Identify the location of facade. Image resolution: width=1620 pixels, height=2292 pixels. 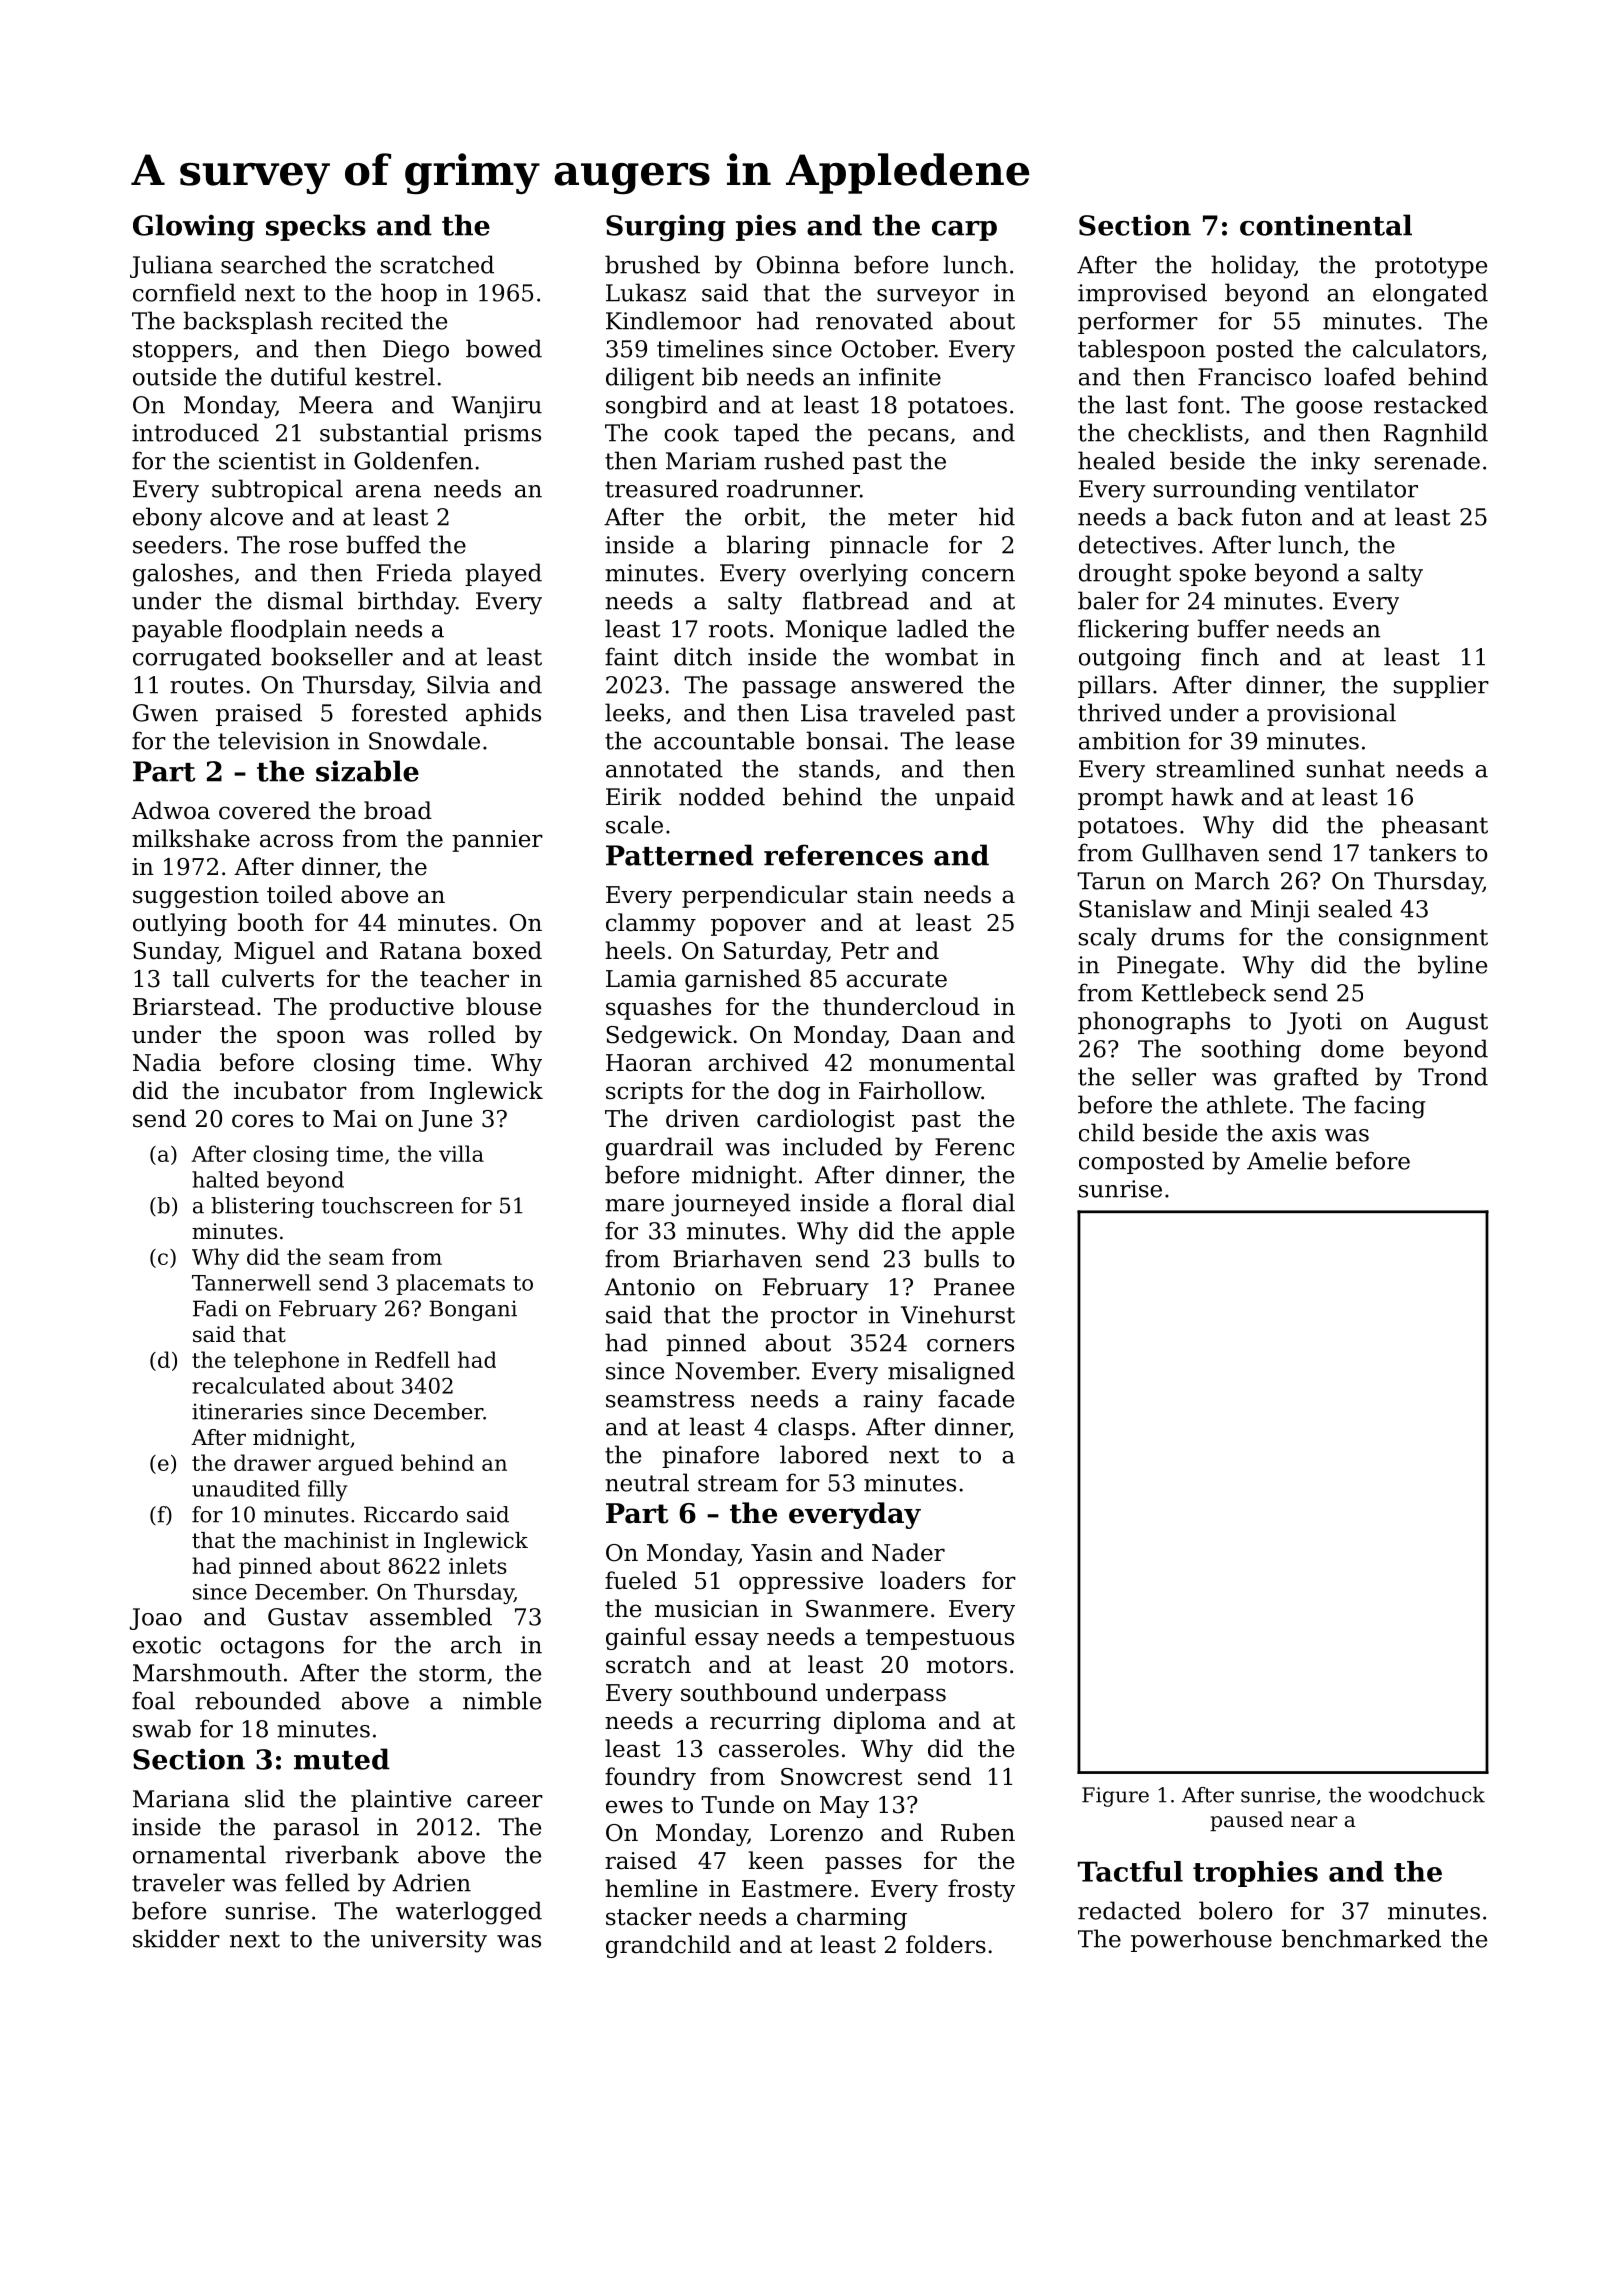
(976, 1398).
